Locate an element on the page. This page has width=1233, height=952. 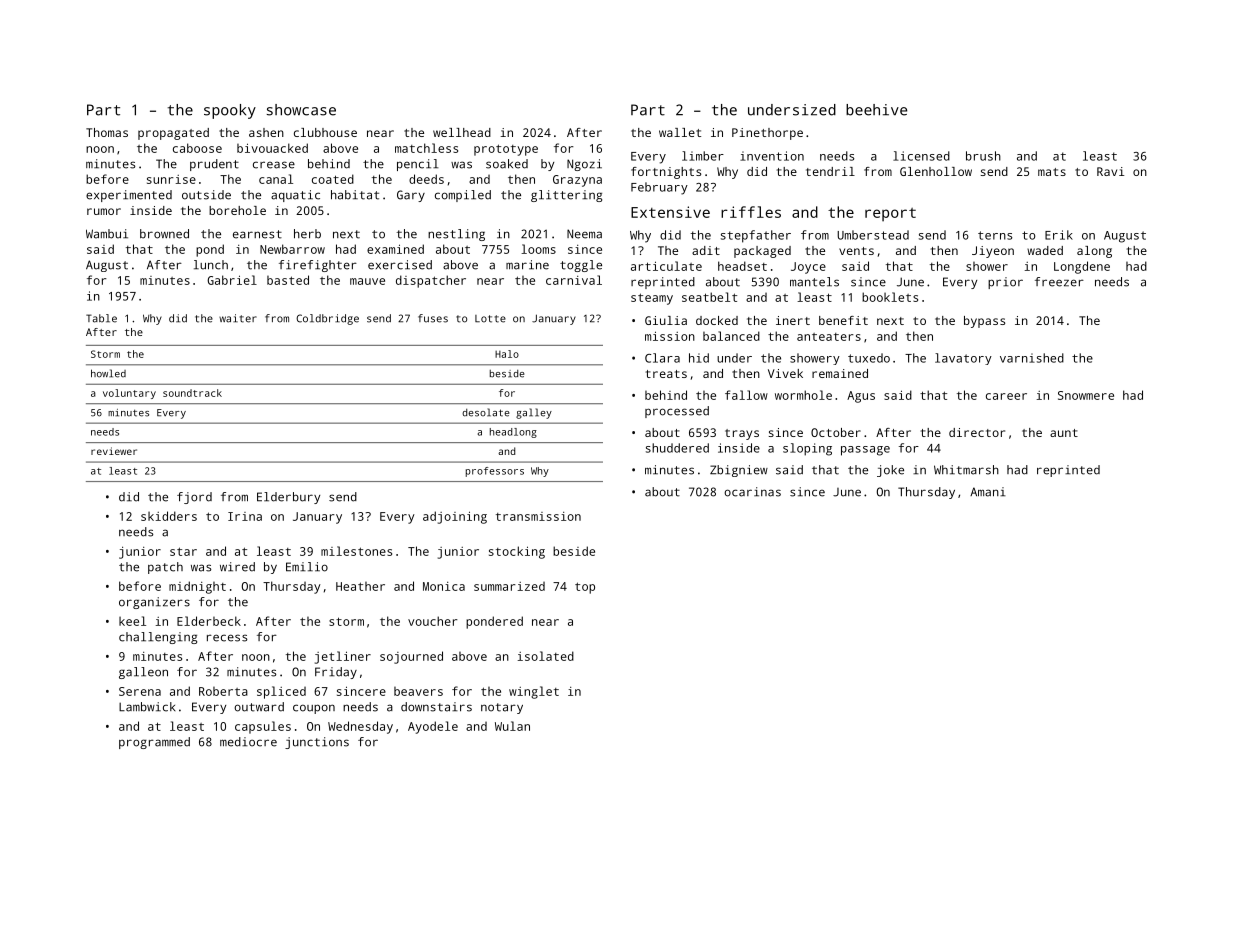
wallet is located at coordinates (680, 132).
